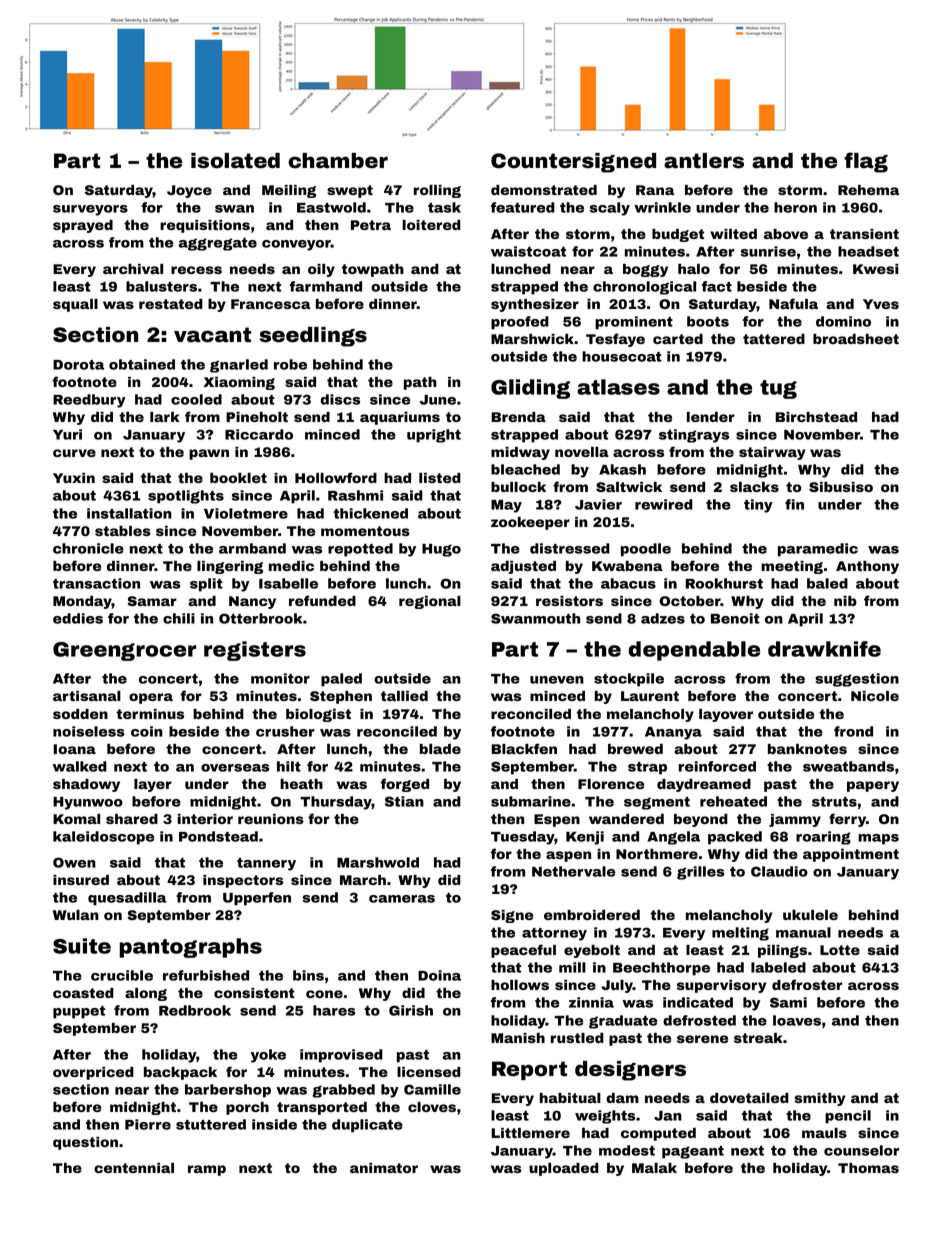 This document has height=1233, width=952. Describe the element at coordinates (437, 191) in the document. I see `rolling` at that location.
